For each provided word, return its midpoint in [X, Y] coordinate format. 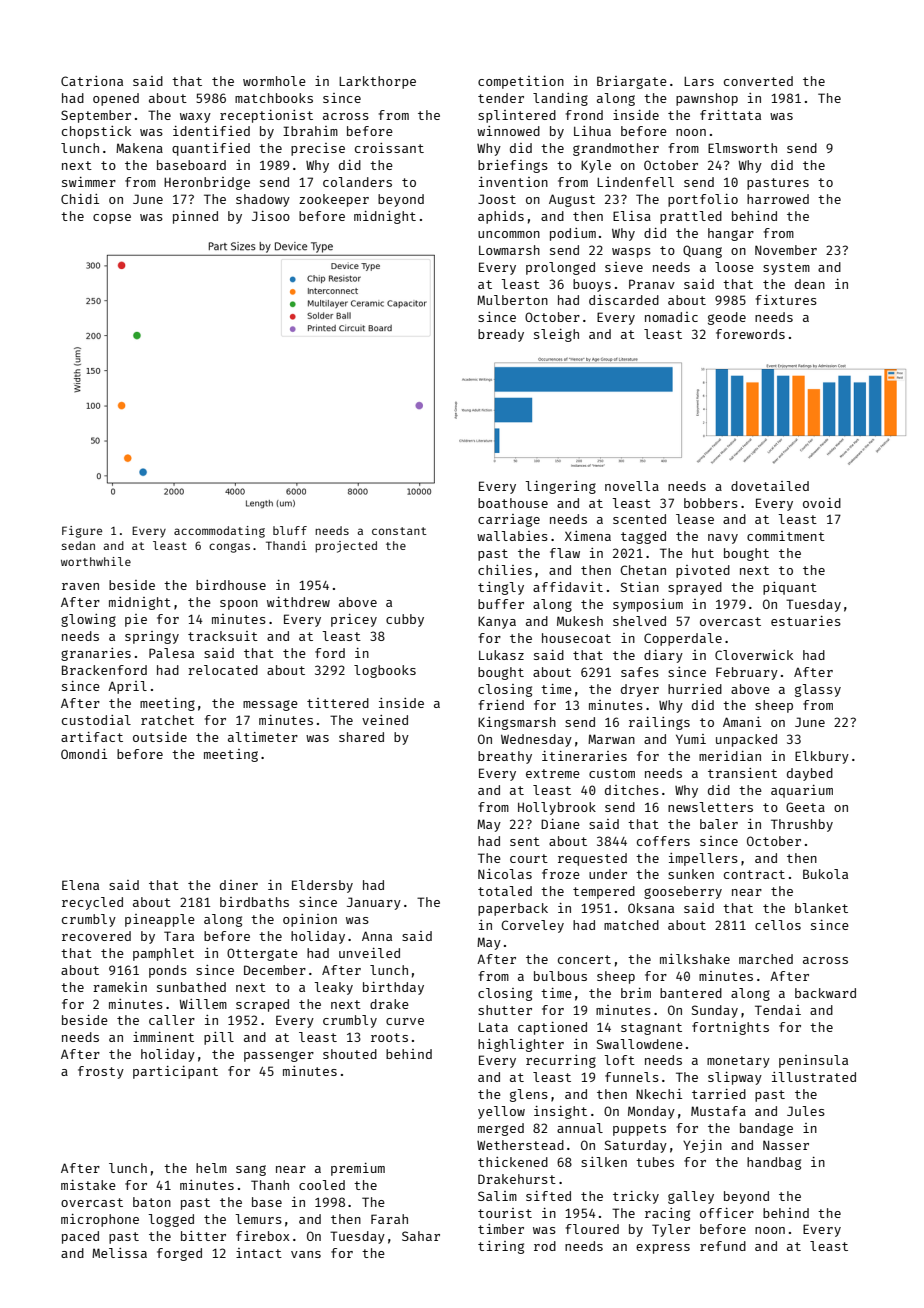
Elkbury [822, 757]
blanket [821, 908]
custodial [96, 720]
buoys [592, 285]
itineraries [584, 756]
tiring [501, 1247]
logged [171, 1220]
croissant [389, 148]
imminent [163, 1037]
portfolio [703, 200]
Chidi [80, 199]
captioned [552, 1028]
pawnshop [707, 99]
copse [112, 219]
